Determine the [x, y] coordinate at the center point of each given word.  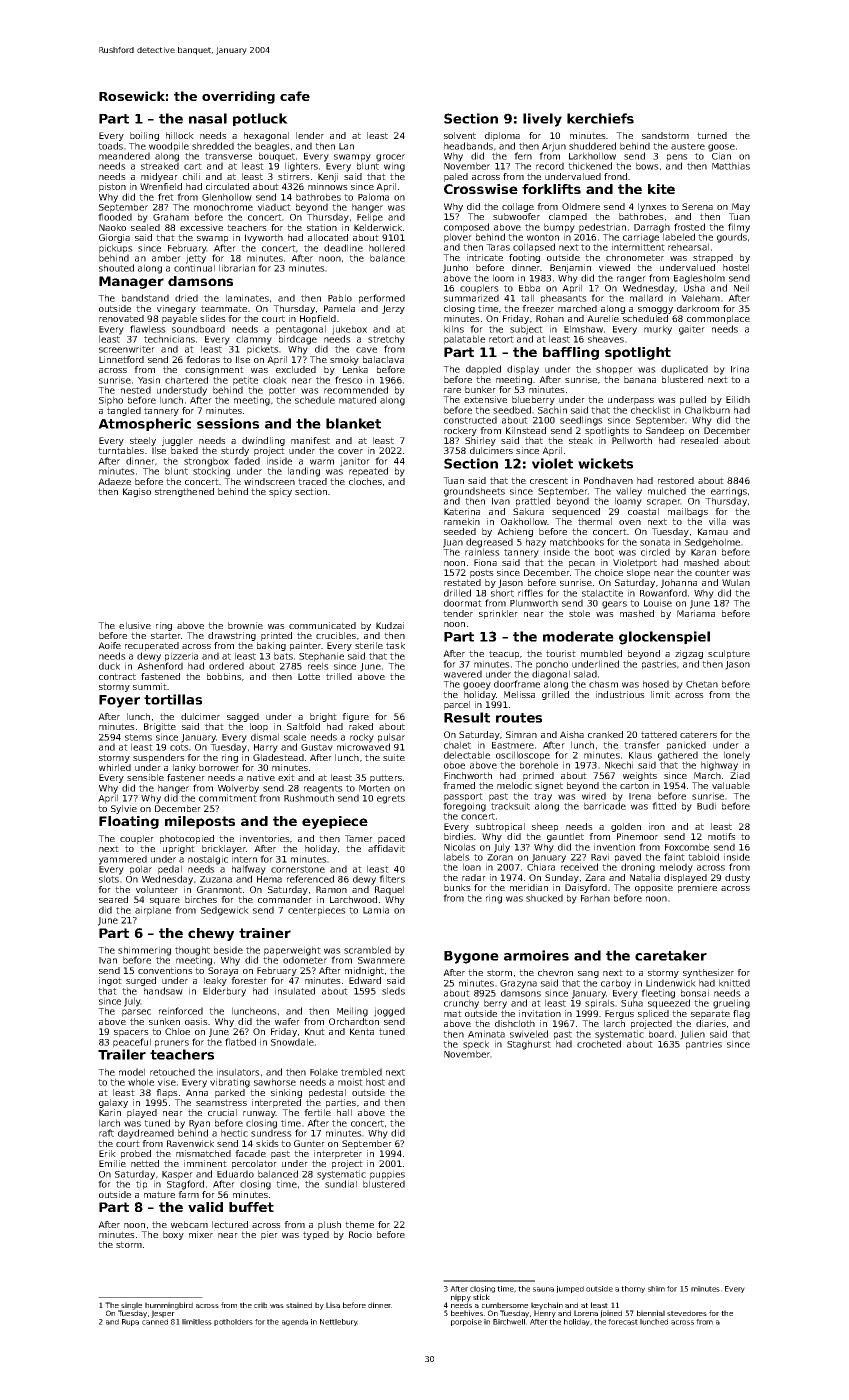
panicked [686, 746]
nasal [208, 118]
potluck [260, 119]
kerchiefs [600, 118]
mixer [201, 1234]
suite [394, 757]
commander [285, 899]
